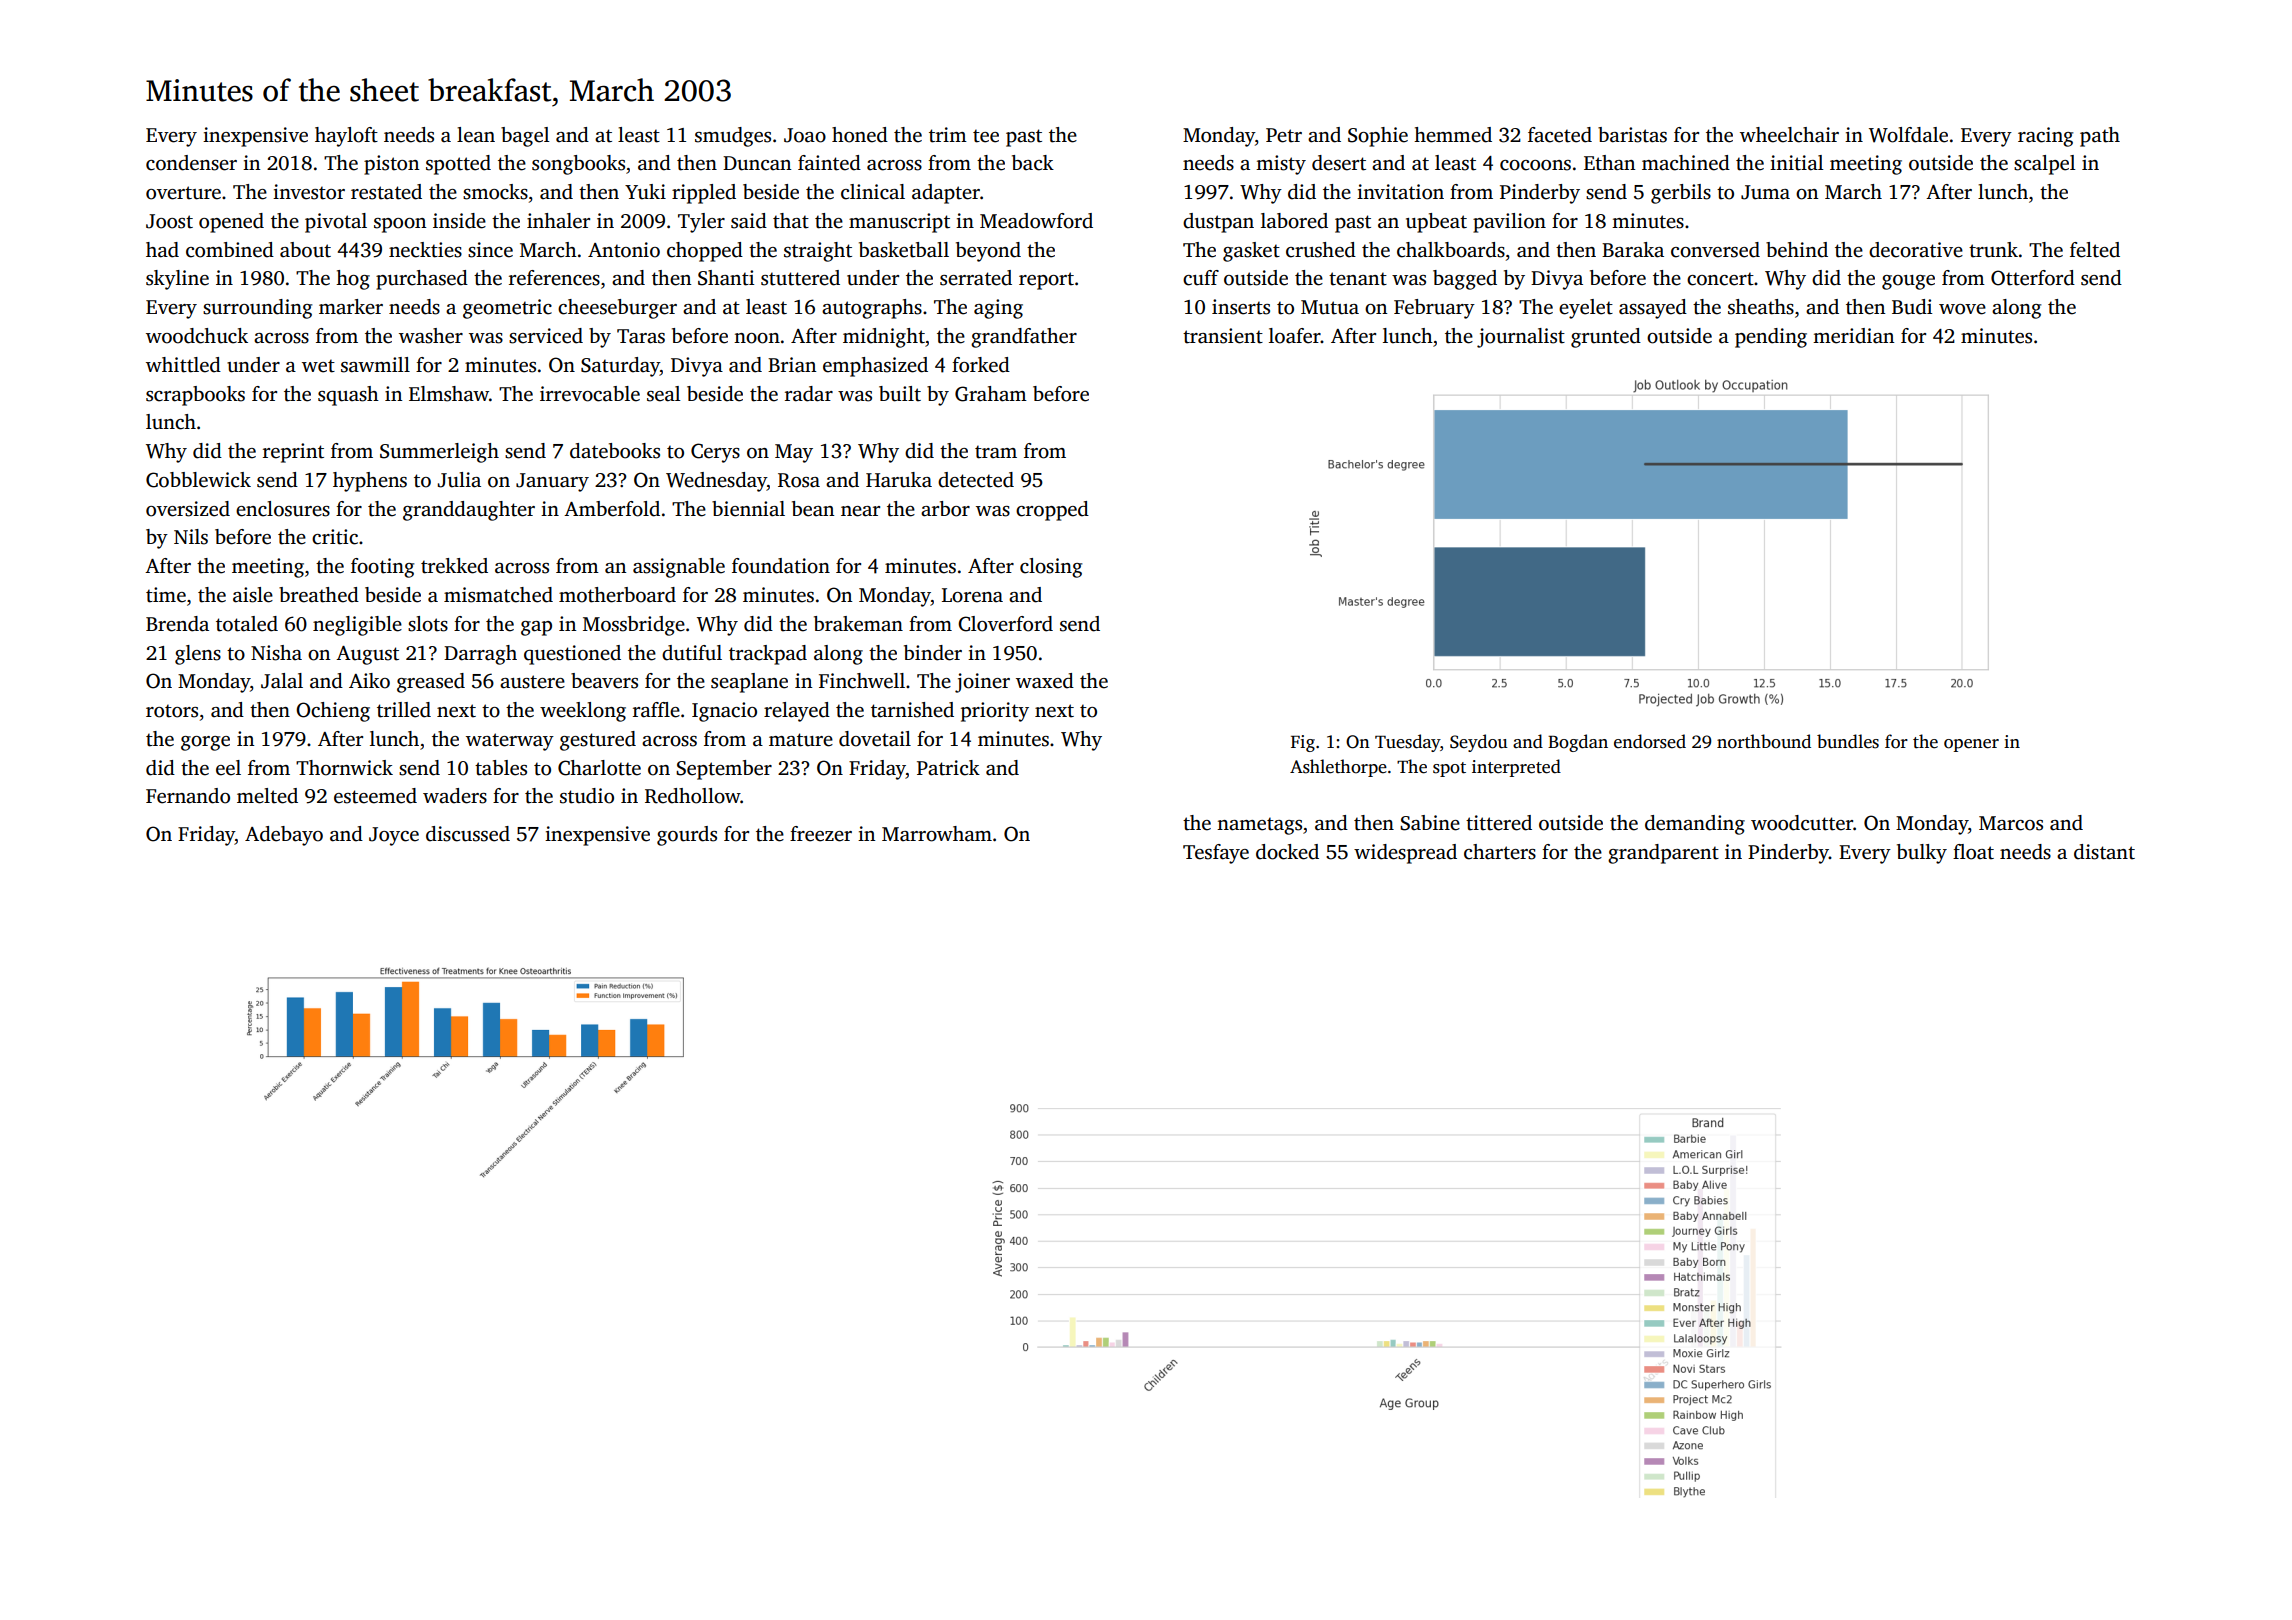 The width and height of the image is (2292, 1620). What do you see at coordinates (1284, 135) in the image?
I see `Petr` at bounding box center [1284, 135].
